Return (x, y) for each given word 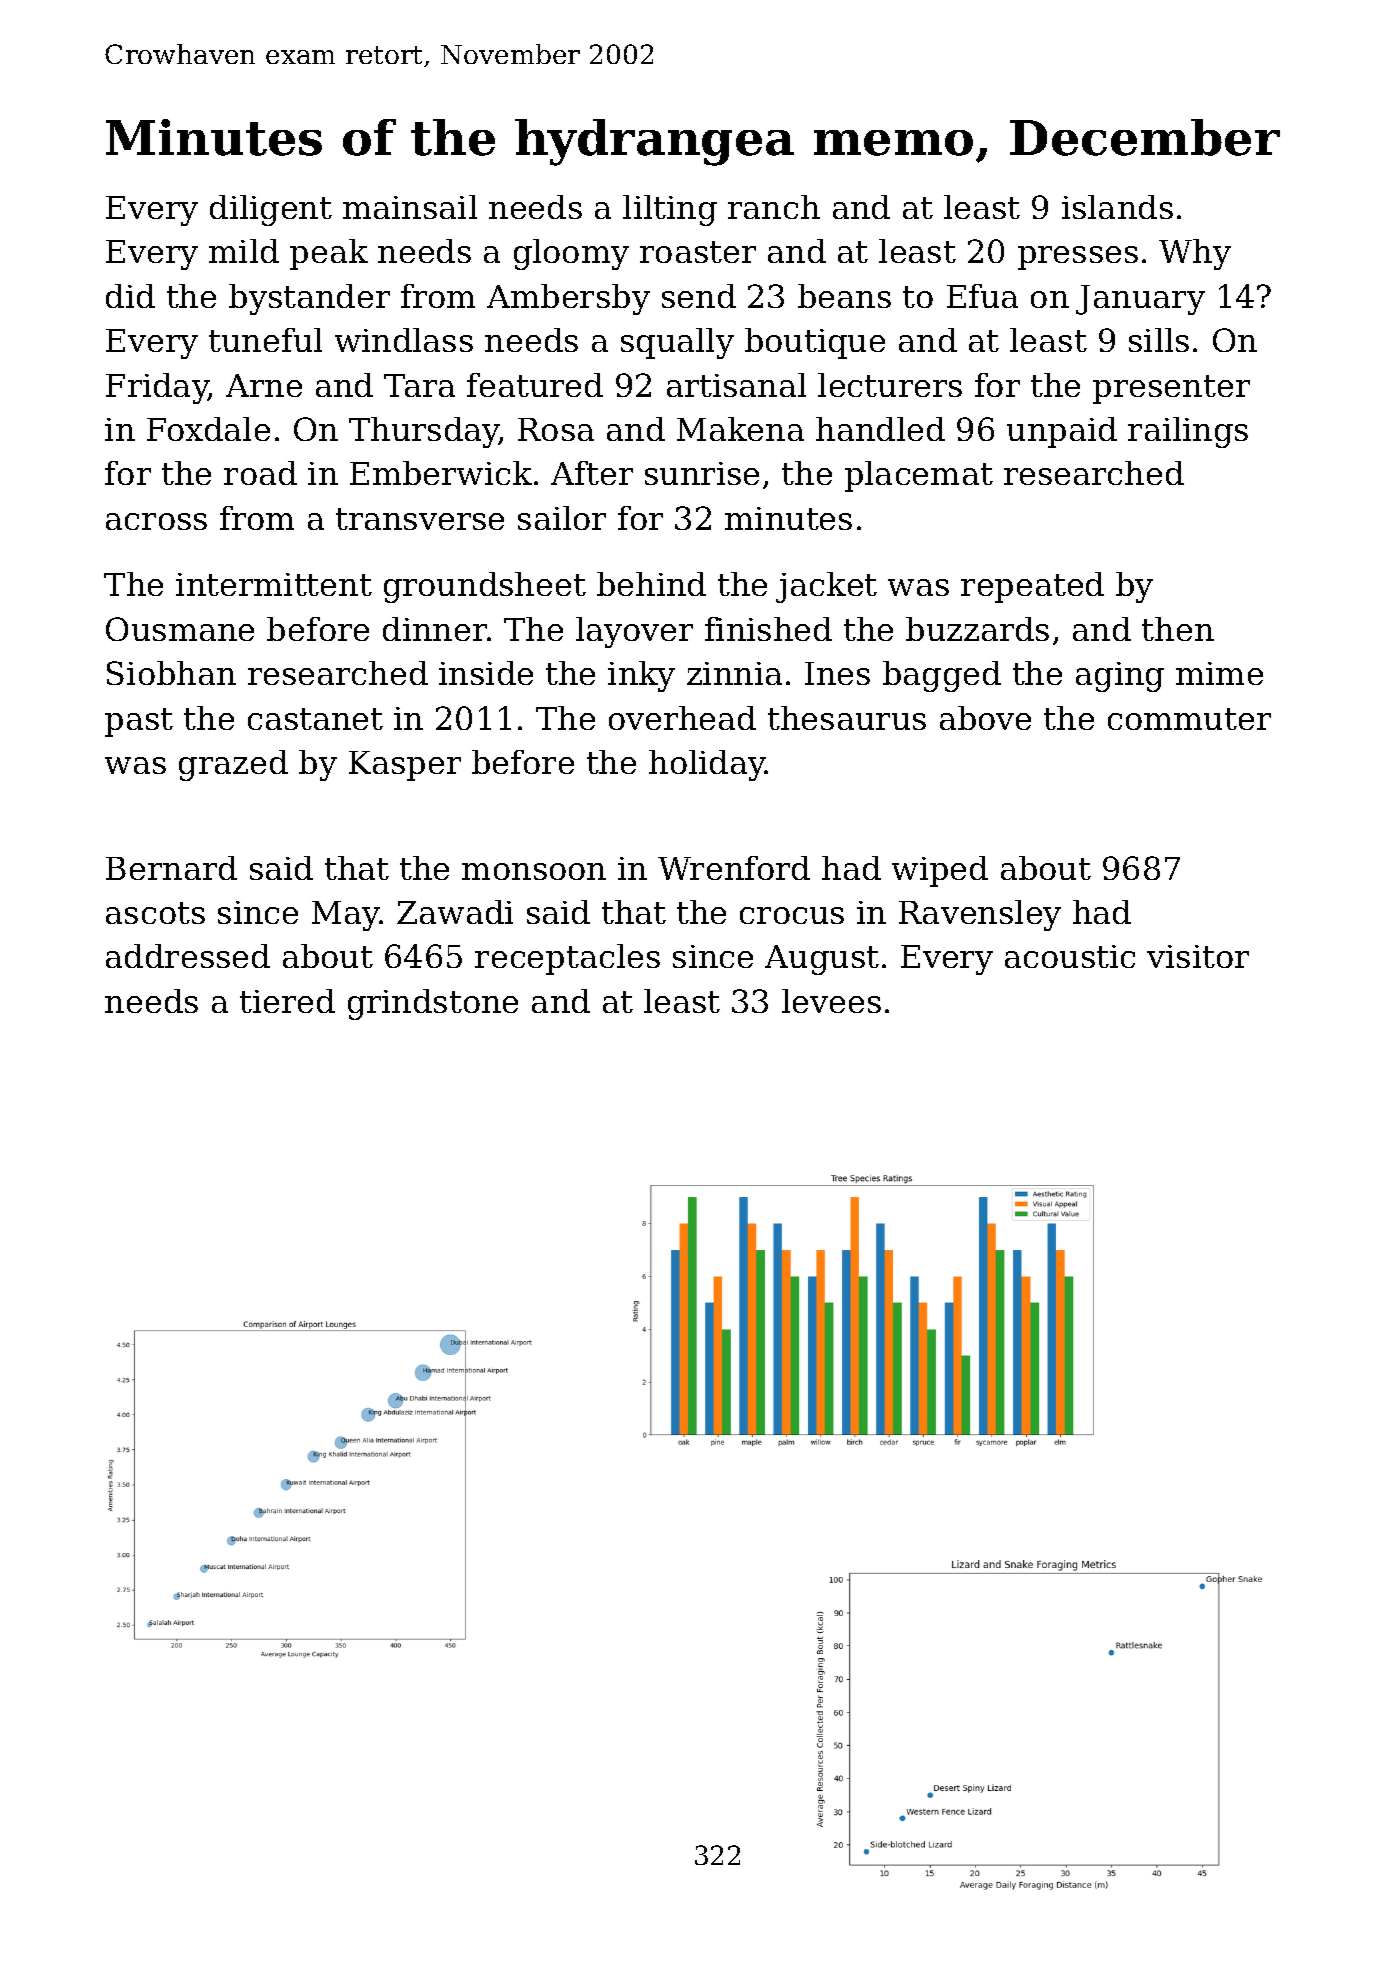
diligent (271, 210)
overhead (682, 718)
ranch (774, 207)
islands (1117, 207)
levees (831, 1001)
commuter (1189, 719)
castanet (315, 719)
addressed (188, 956)
